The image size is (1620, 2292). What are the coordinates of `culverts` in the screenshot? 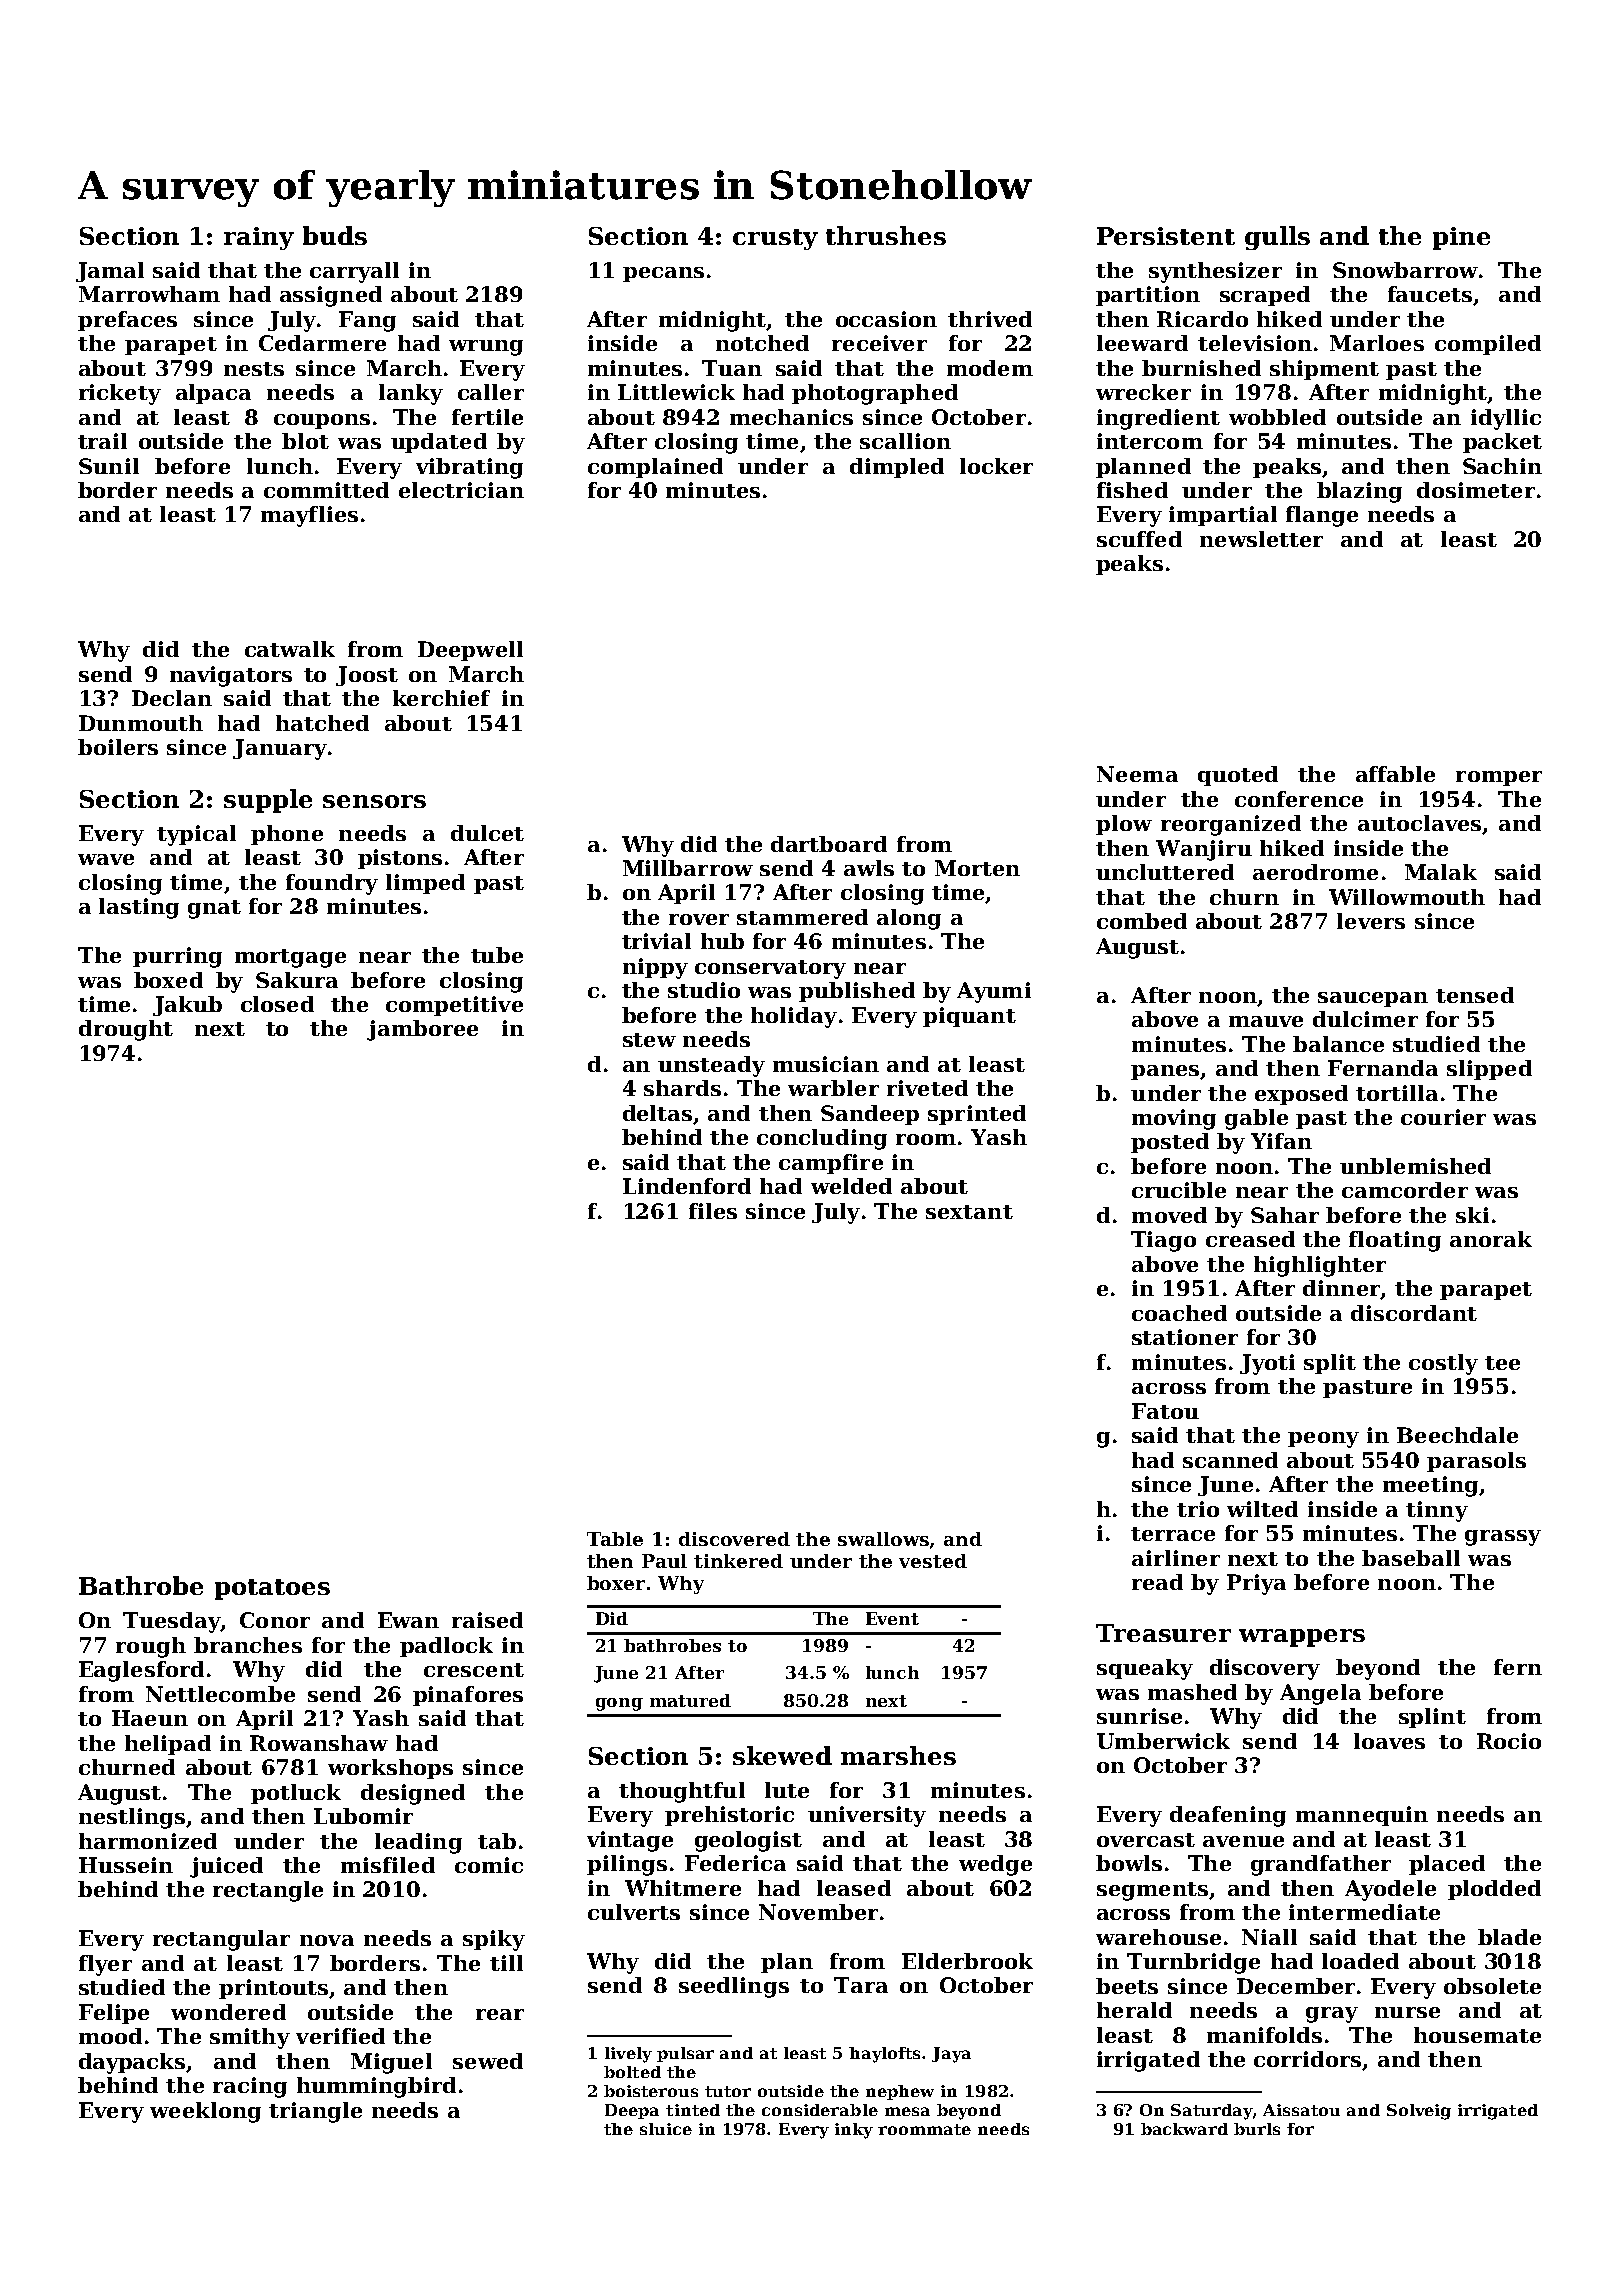 It's located at (634, 1912).
